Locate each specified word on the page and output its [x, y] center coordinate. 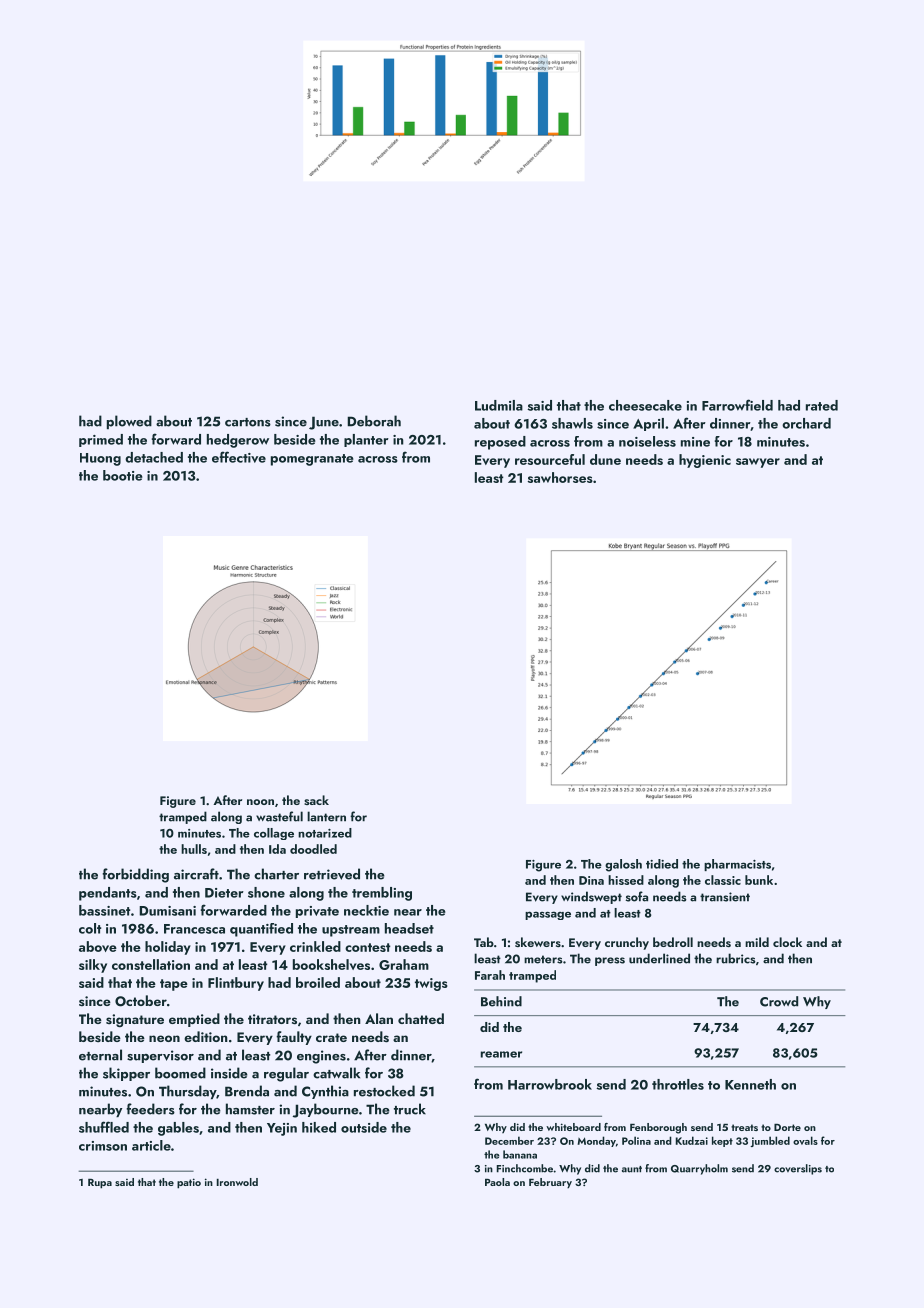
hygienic [705, 461]
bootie [123, 475]
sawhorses [560, 477]
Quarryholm [699, 1169]
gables [178, 1129]
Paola [497, 1182]
